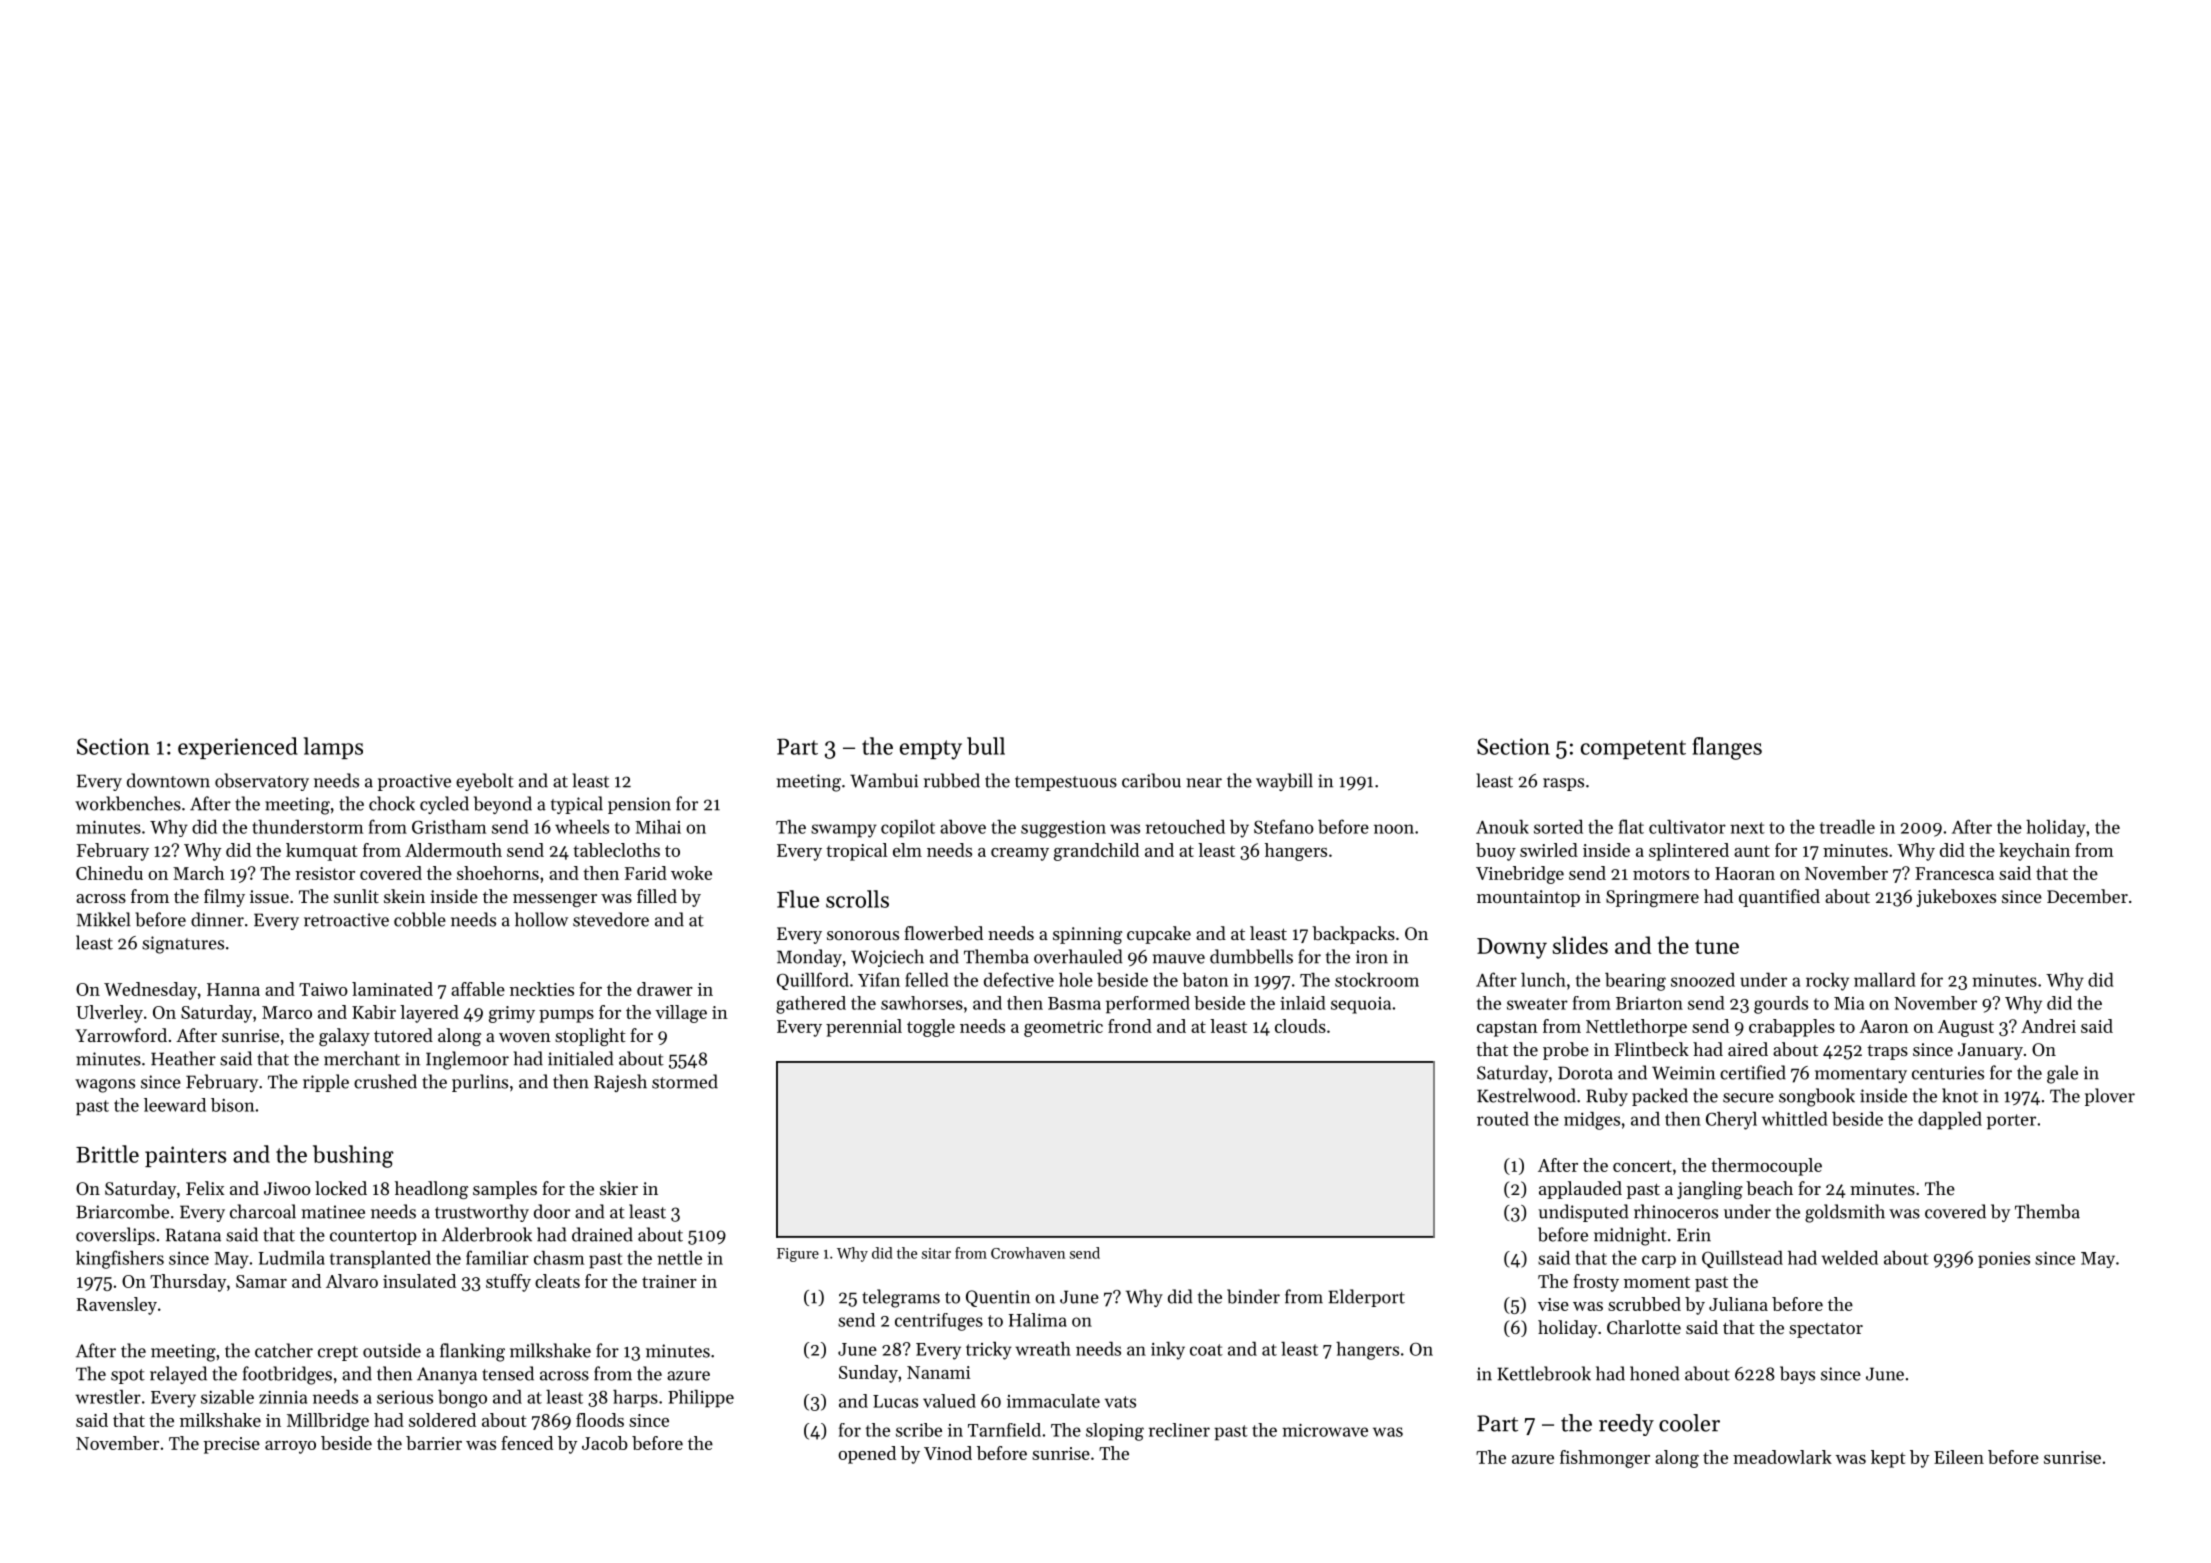  I want to click on kingfishers, so click(120, 1259).
